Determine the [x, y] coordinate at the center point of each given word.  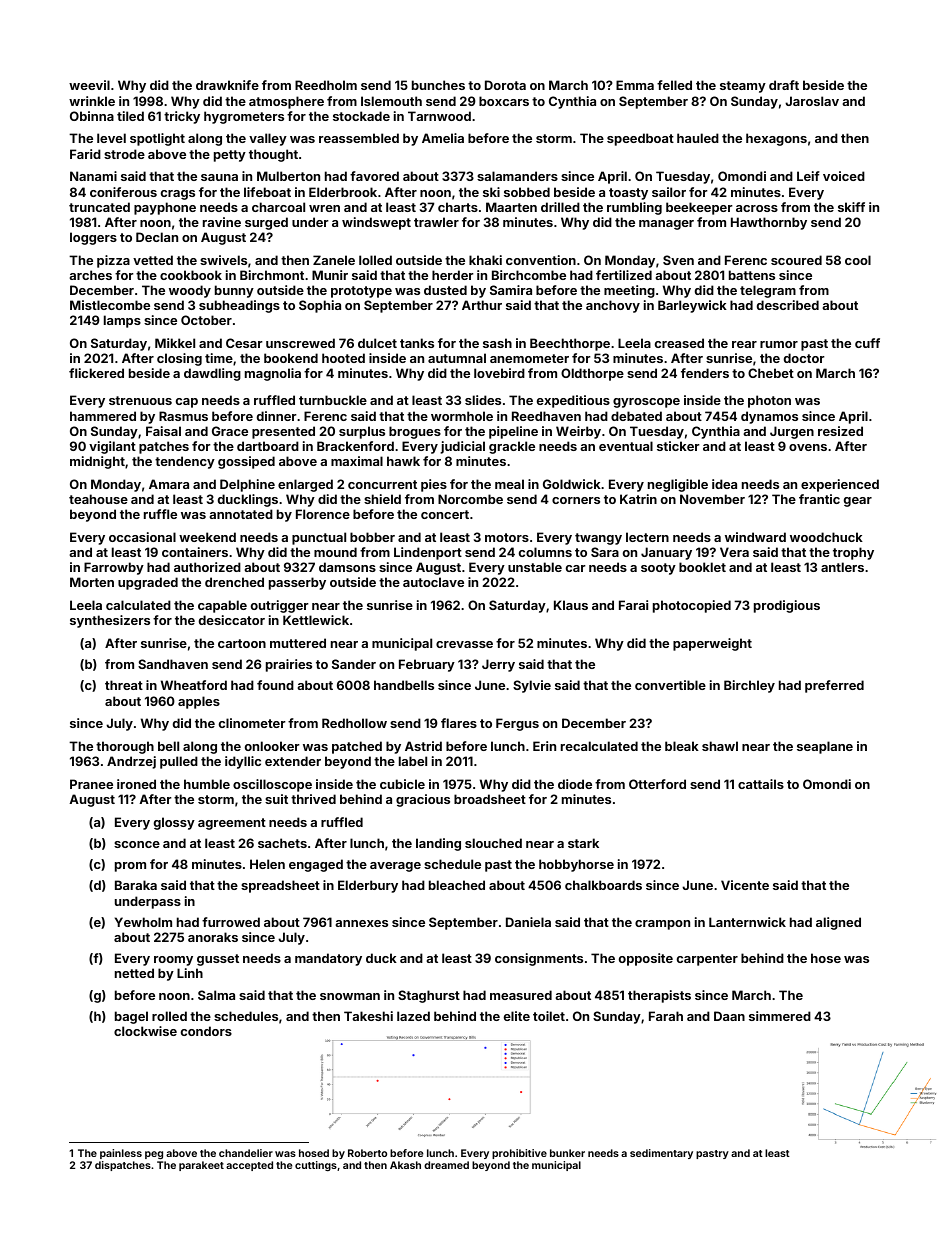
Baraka [136, 885]
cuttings [316, 1166]
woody [190, 291]
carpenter [707, 960]
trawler [436, 222]
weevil [89, 85]
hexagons [776, 139]
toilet [549, 1016]
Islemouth [391, 101]
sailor [669, 192]
